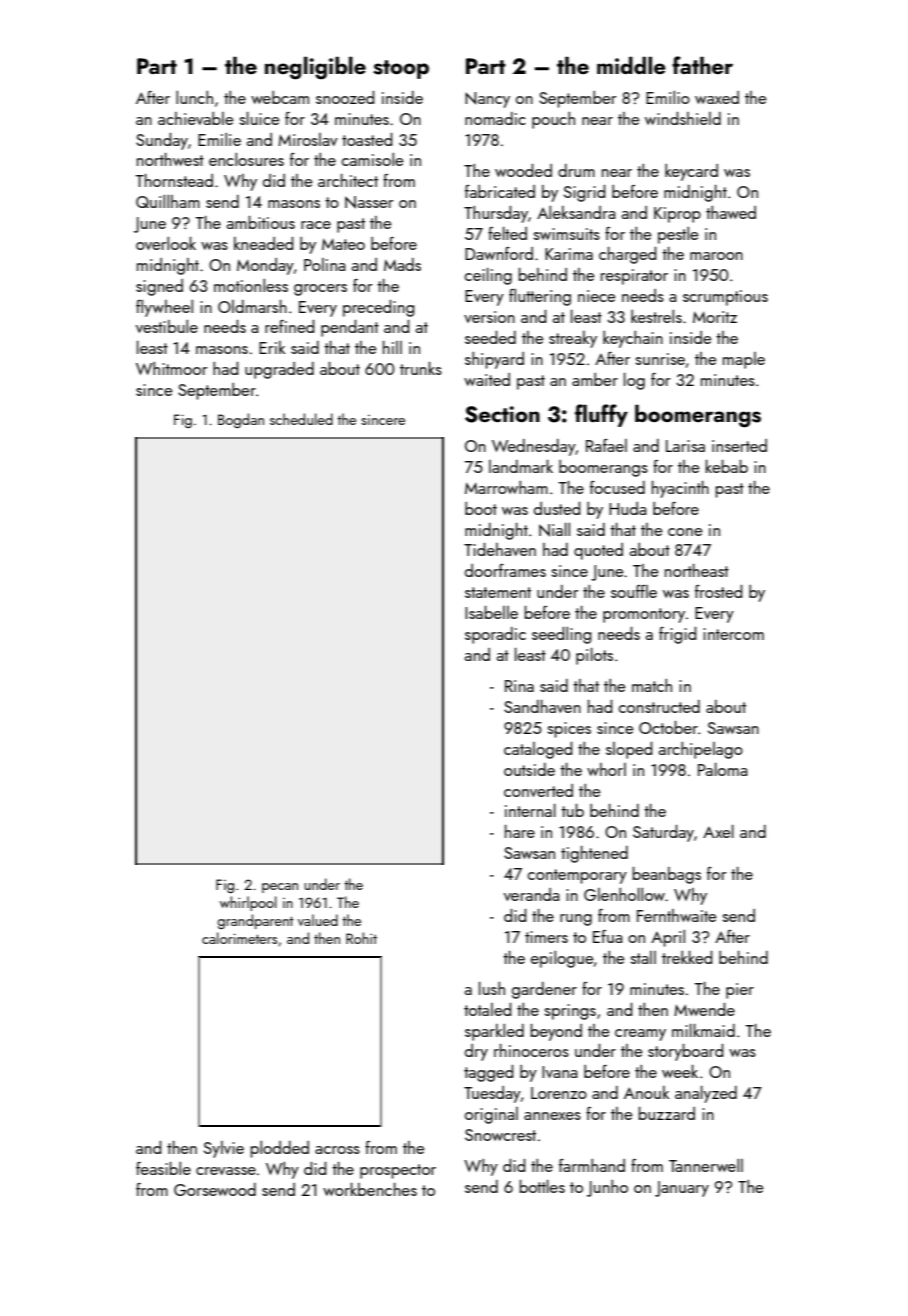  What do you see at coordinates (248, 903) in the screenshot?
I see `whirlpool` at bounding box center [248, 903].
